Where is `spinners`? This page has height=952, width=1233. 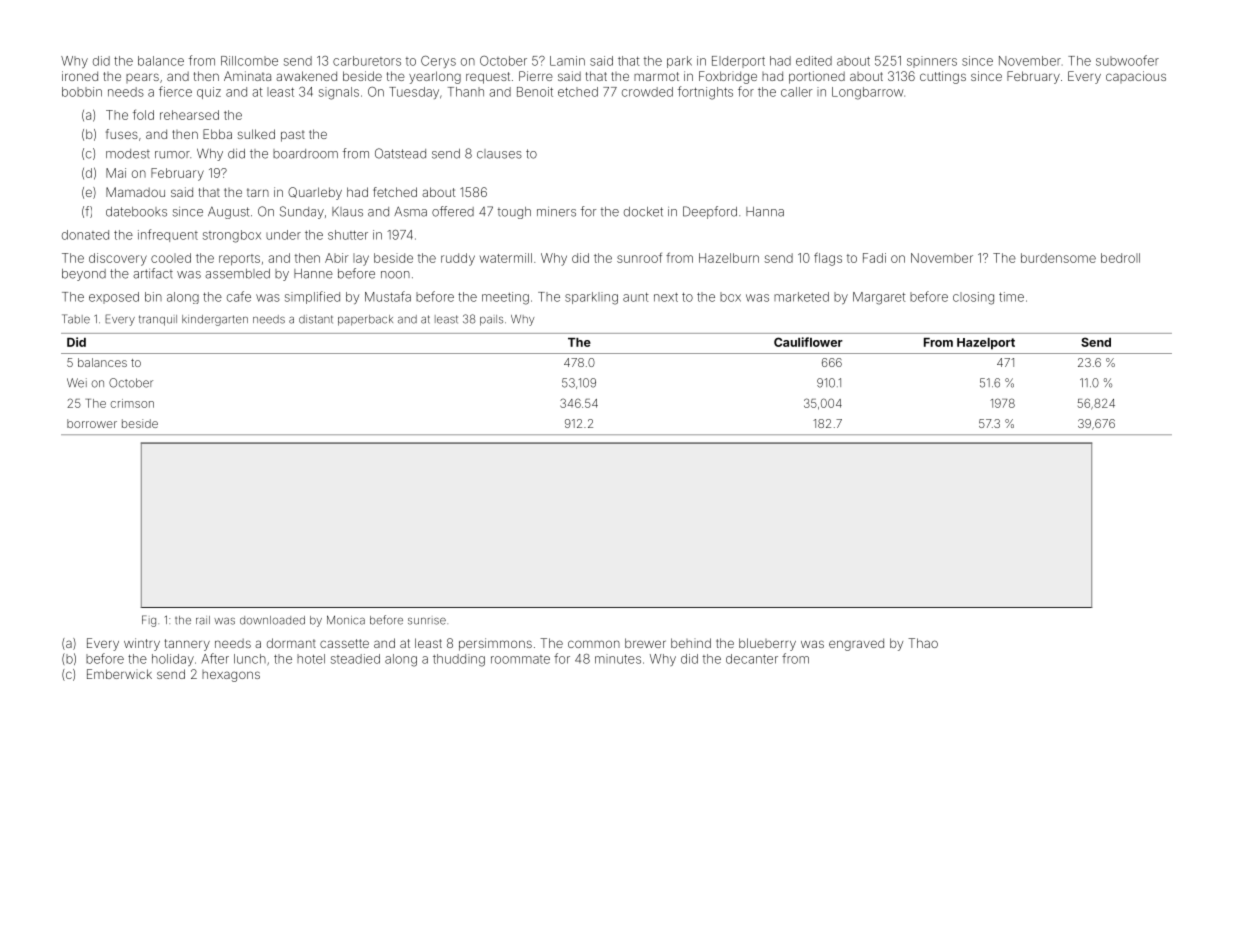 spinners is located at coordinates (932, 62).
